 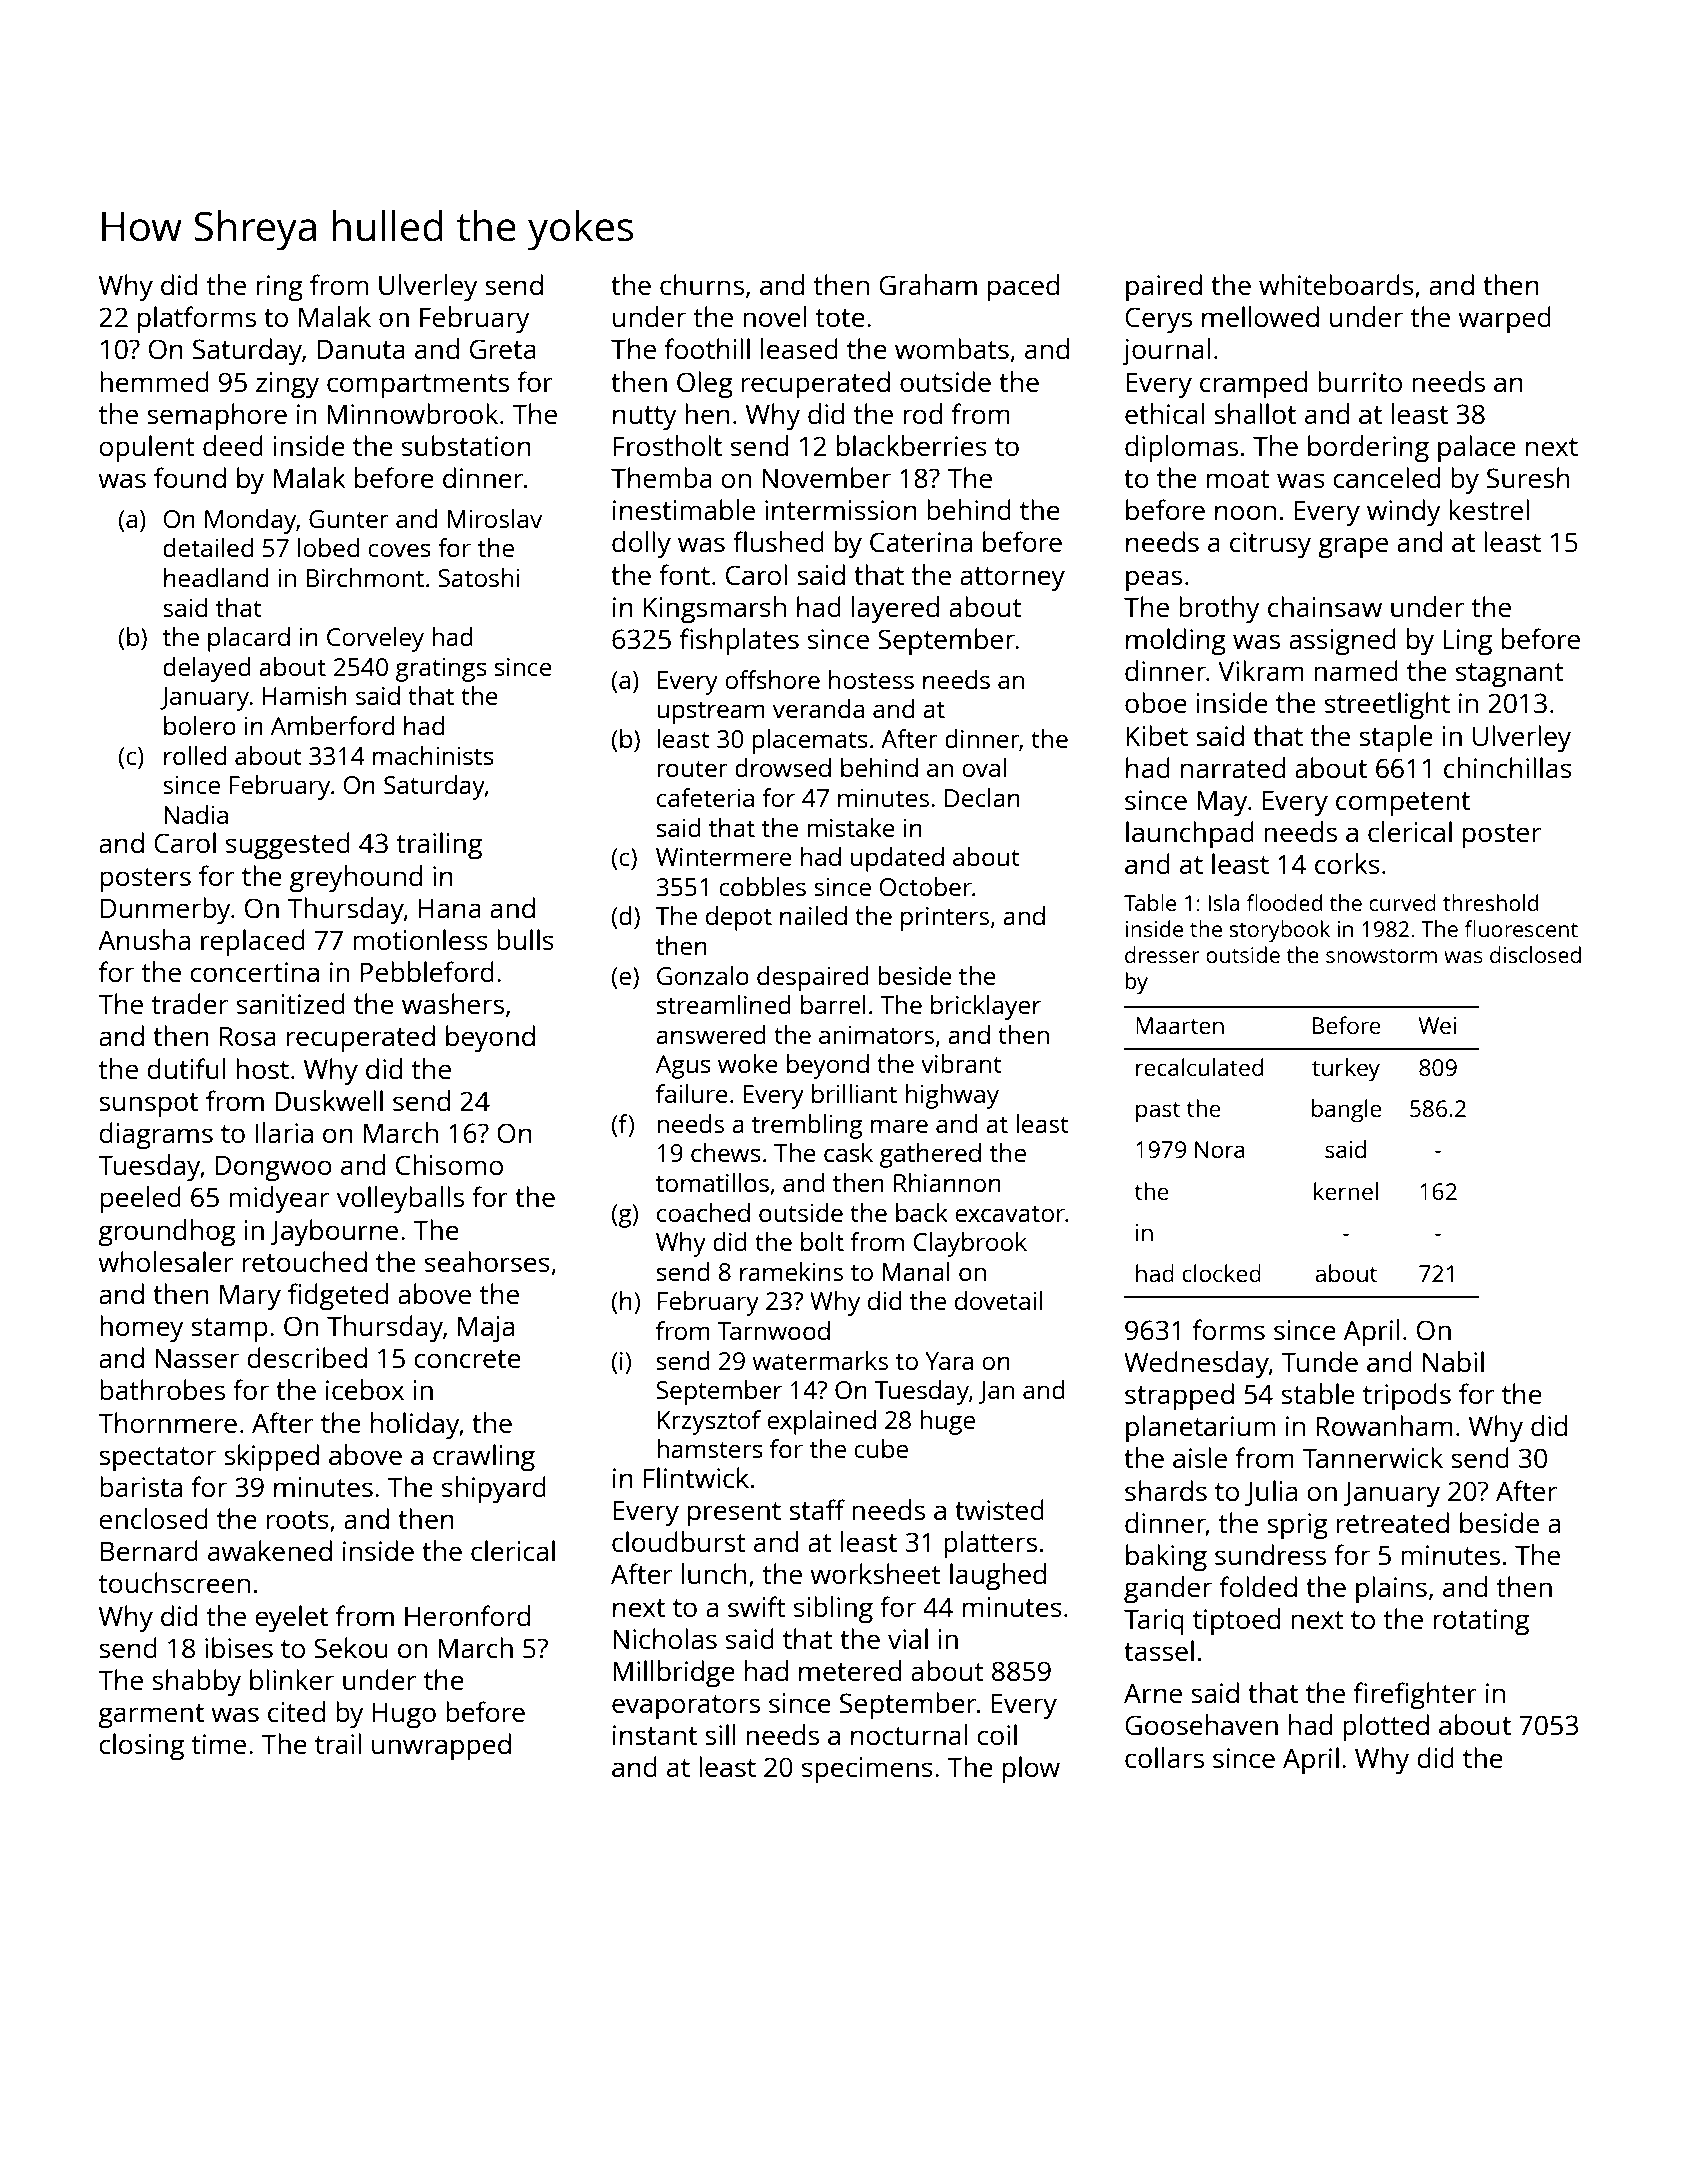 What do you see at coordinates (441, 1747) in the screenshot?
I see `unwrapped` at bounding box center [441, 1747].
